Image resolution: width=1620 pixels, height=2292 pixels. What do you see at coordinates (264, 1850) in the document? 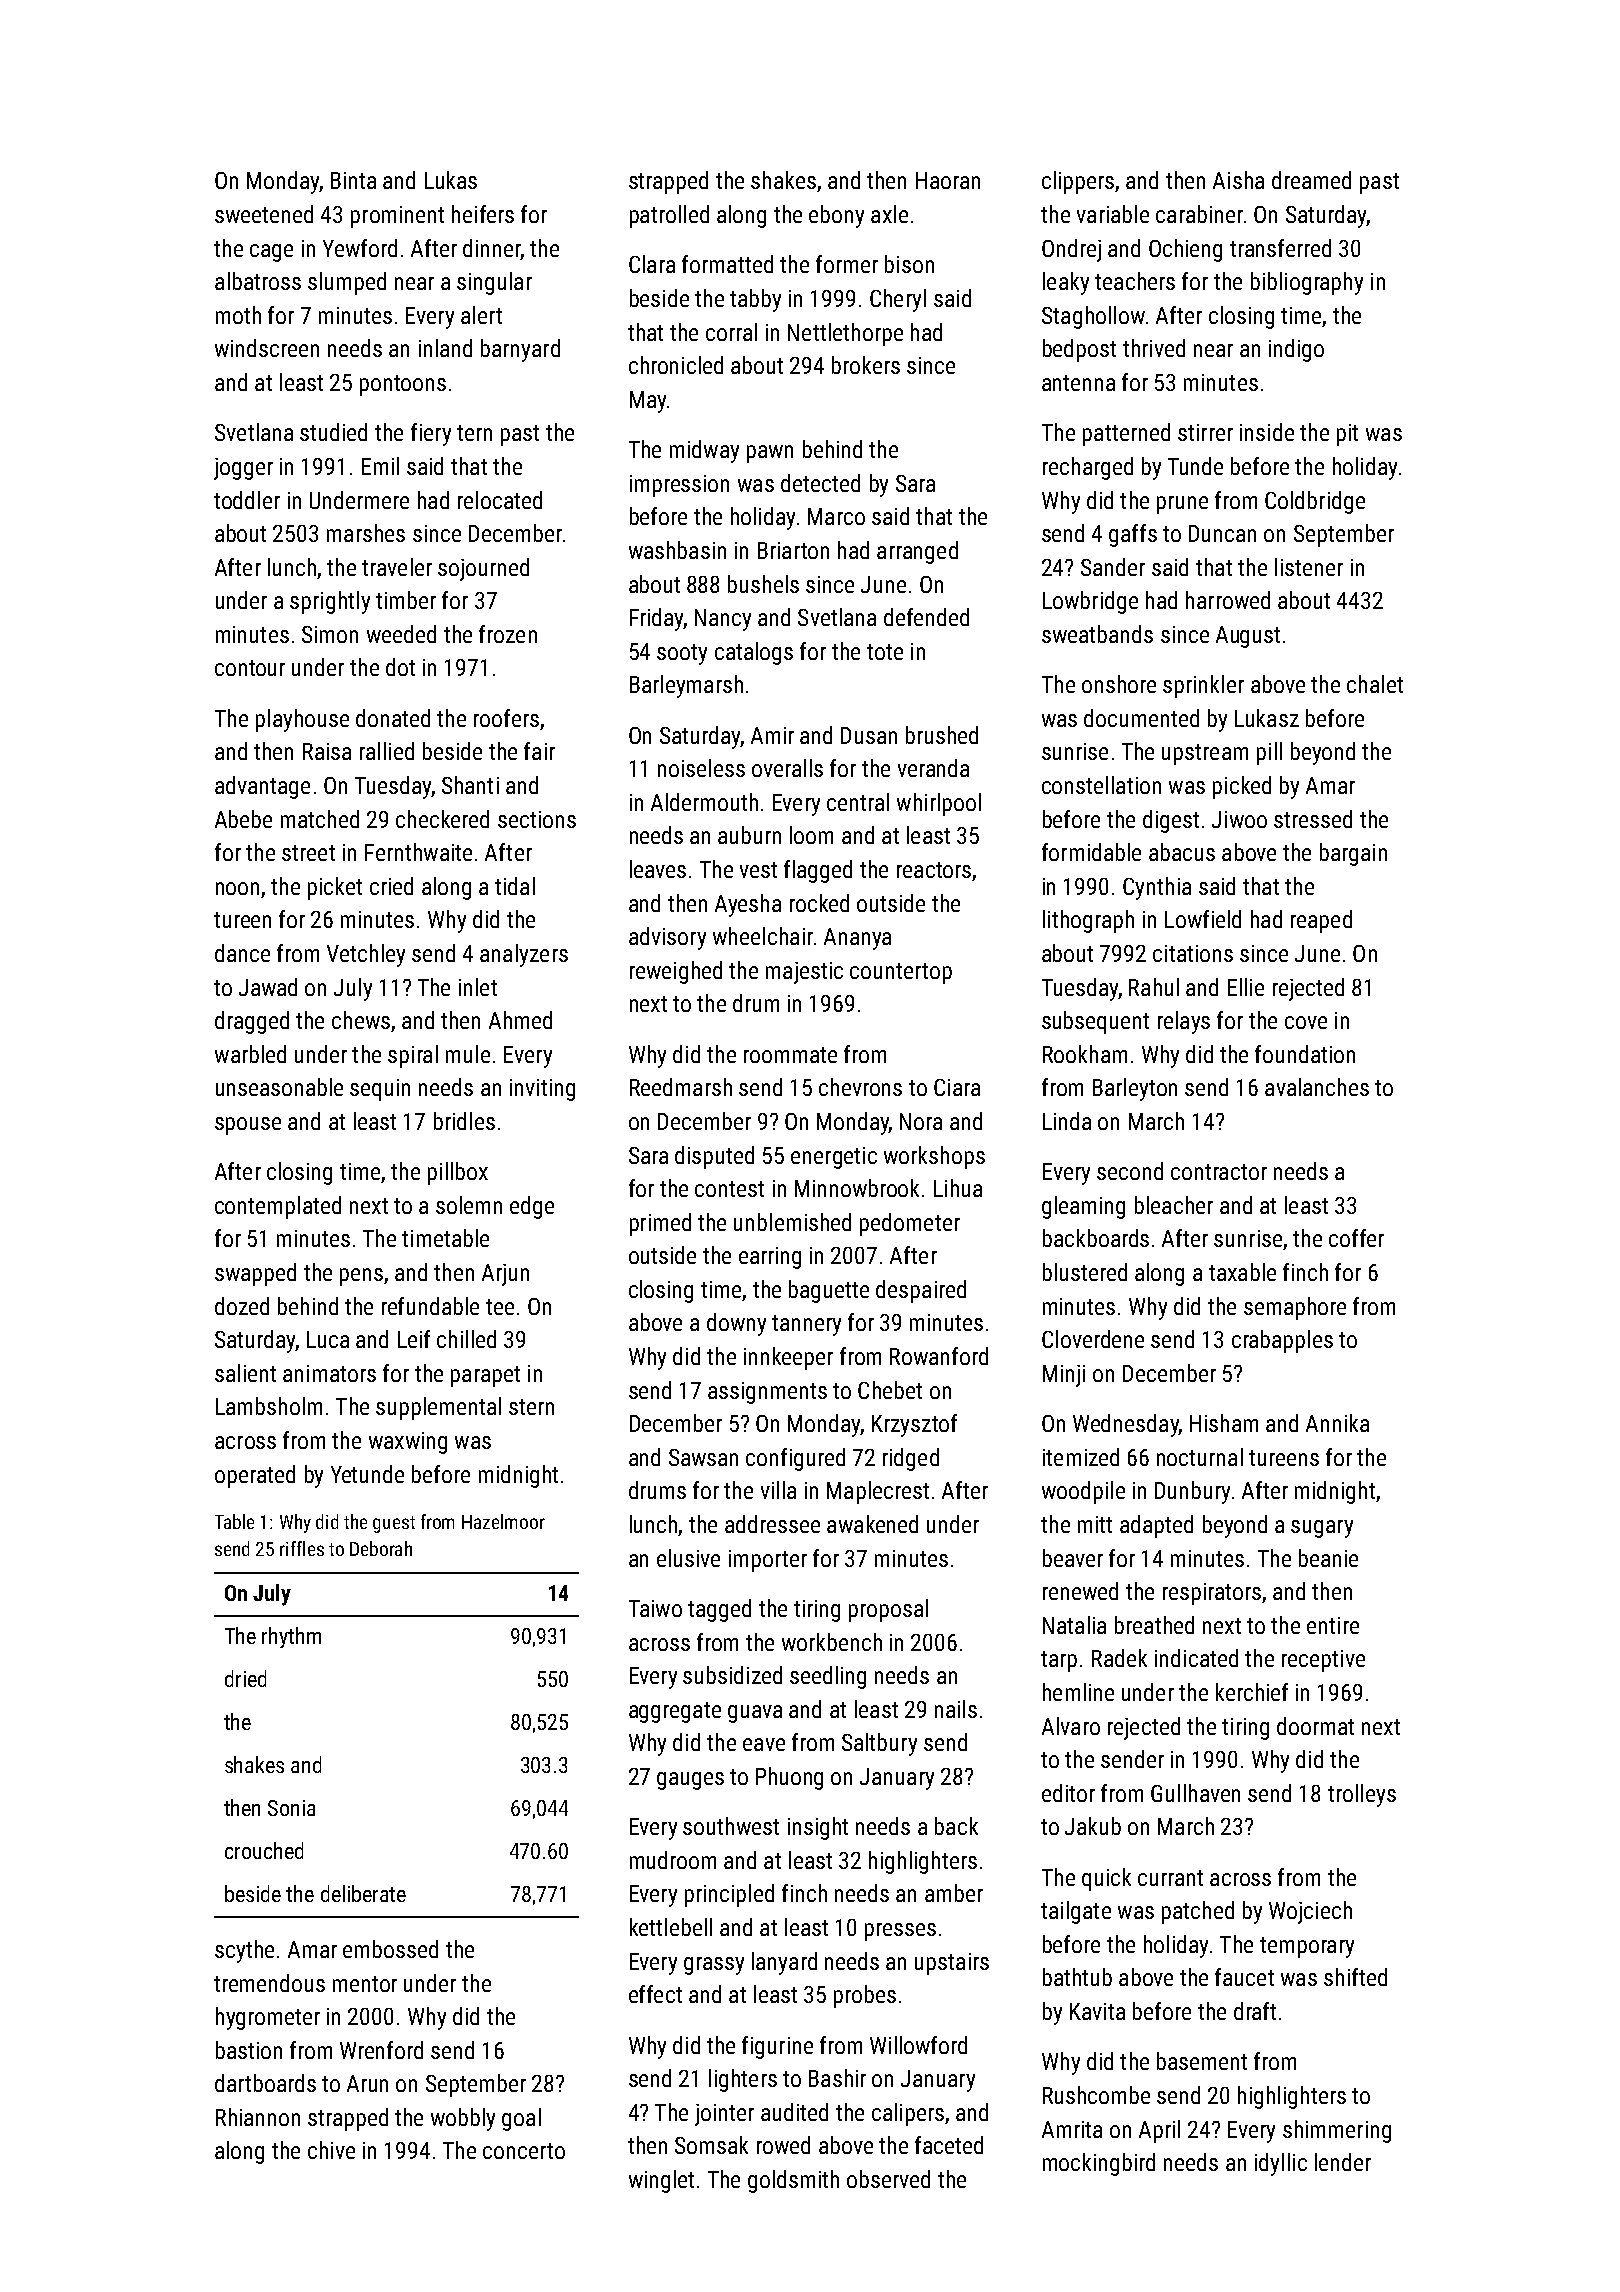
I see `crouched` at bounding box center [264, 1850].
